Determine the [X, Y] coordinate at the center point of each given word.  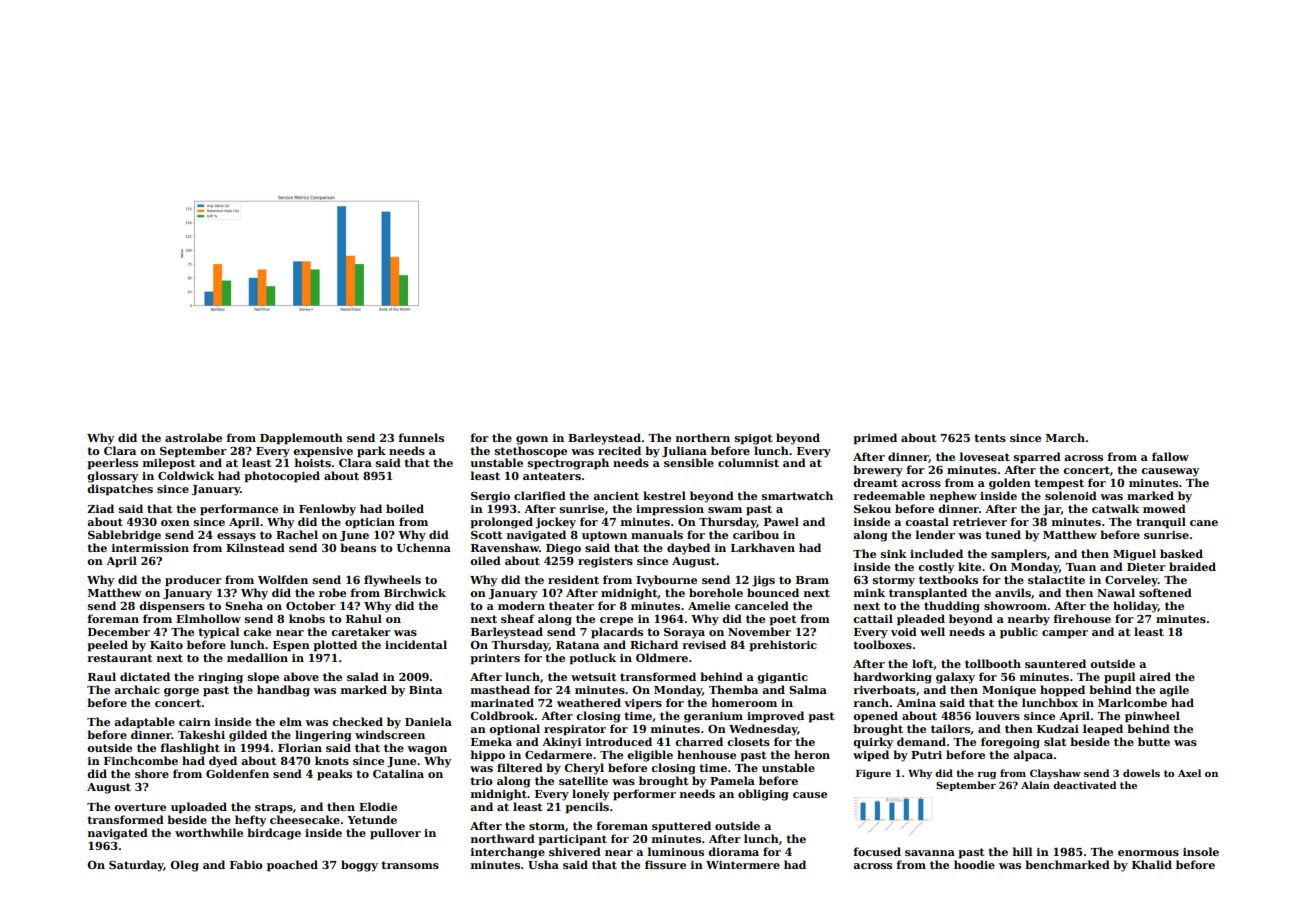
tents [990, 438]
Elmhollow [208, 618]
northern [703, 437]
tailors [950, 728]
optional [514, 730]
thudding [952, 607]
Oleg [185, 866]
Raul [102, 676]
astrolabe [193, 437]
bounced [773, 592]
